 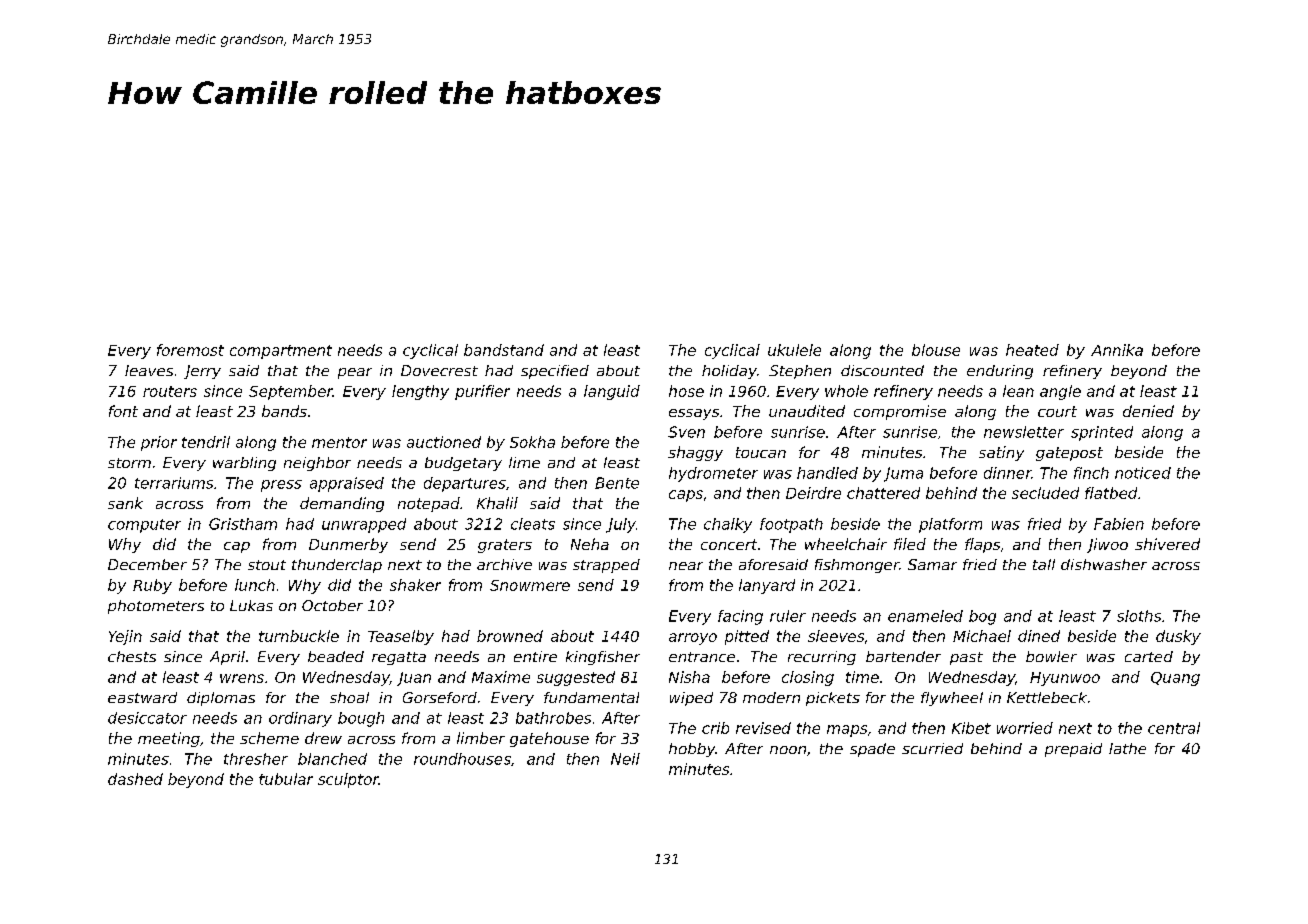 What do you see at coordinates (982, 617) in the screenshot?
I see `bog` at bounding box center [982, 617].
